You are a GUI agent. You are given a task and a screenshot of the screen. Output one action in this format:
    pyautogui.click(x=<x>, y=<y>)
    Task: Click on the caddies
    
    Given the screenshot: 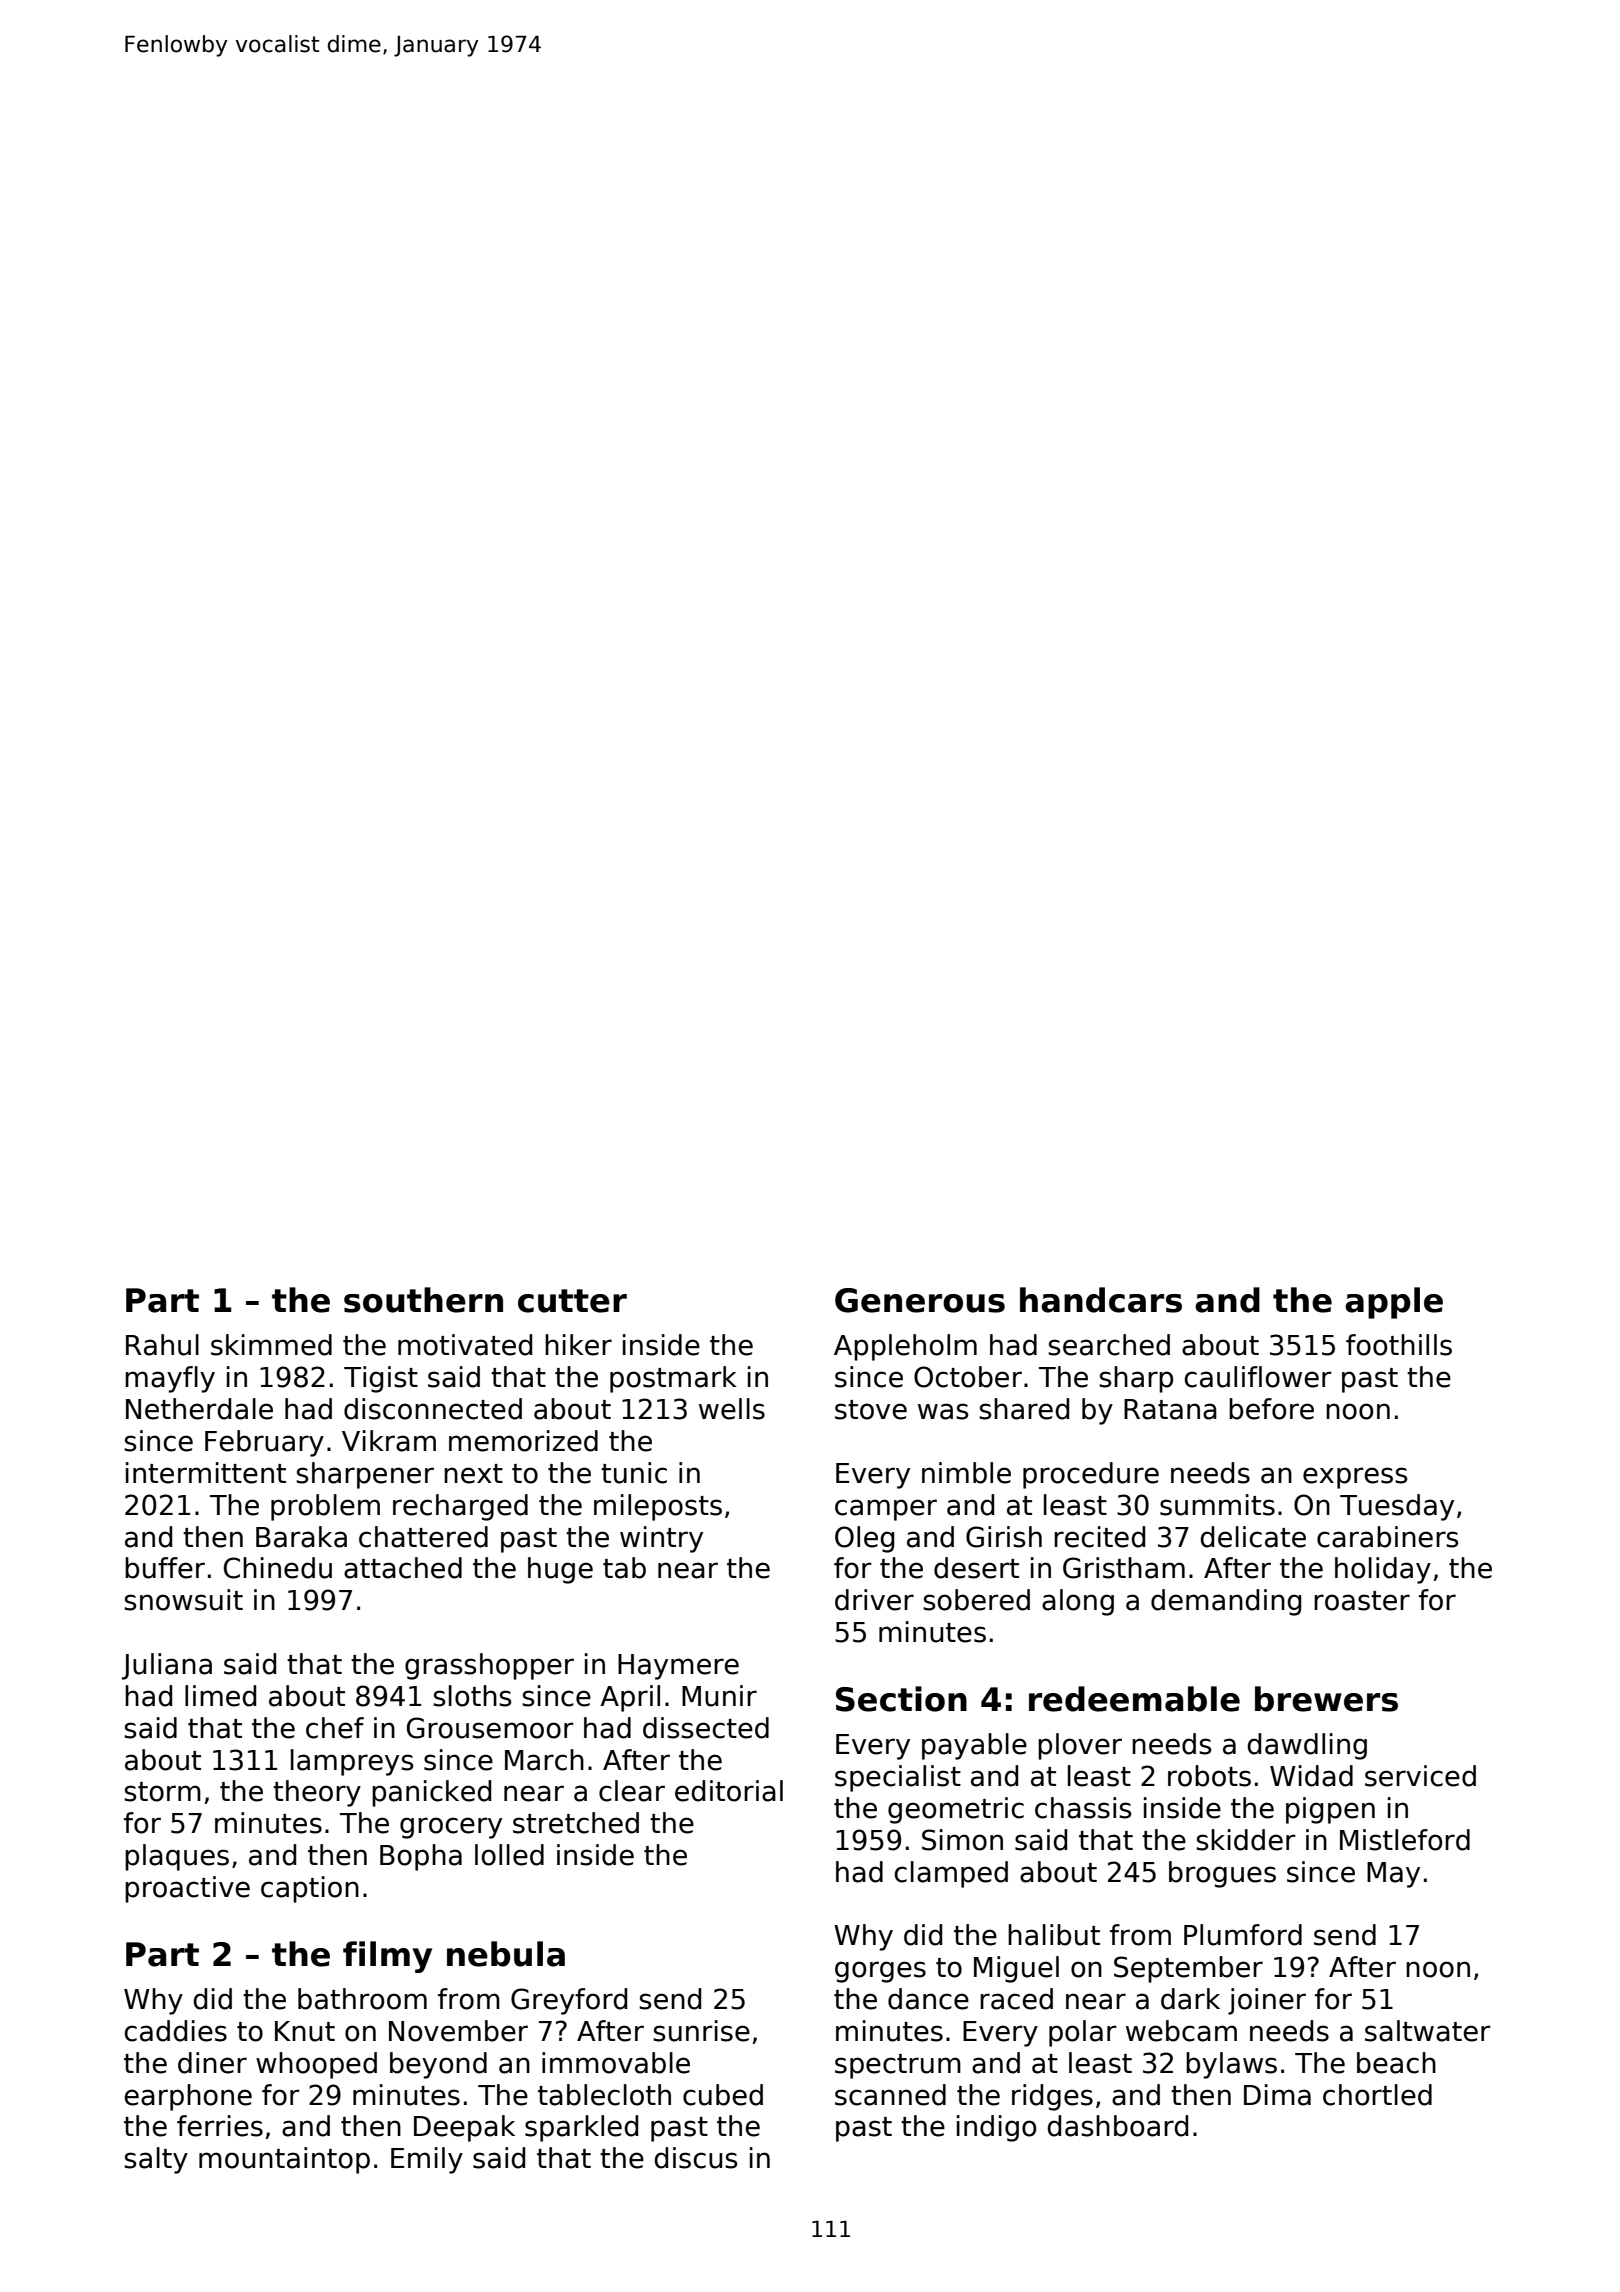 What is the action you would take?
    pyautogui.click(x=175, y=2031)
